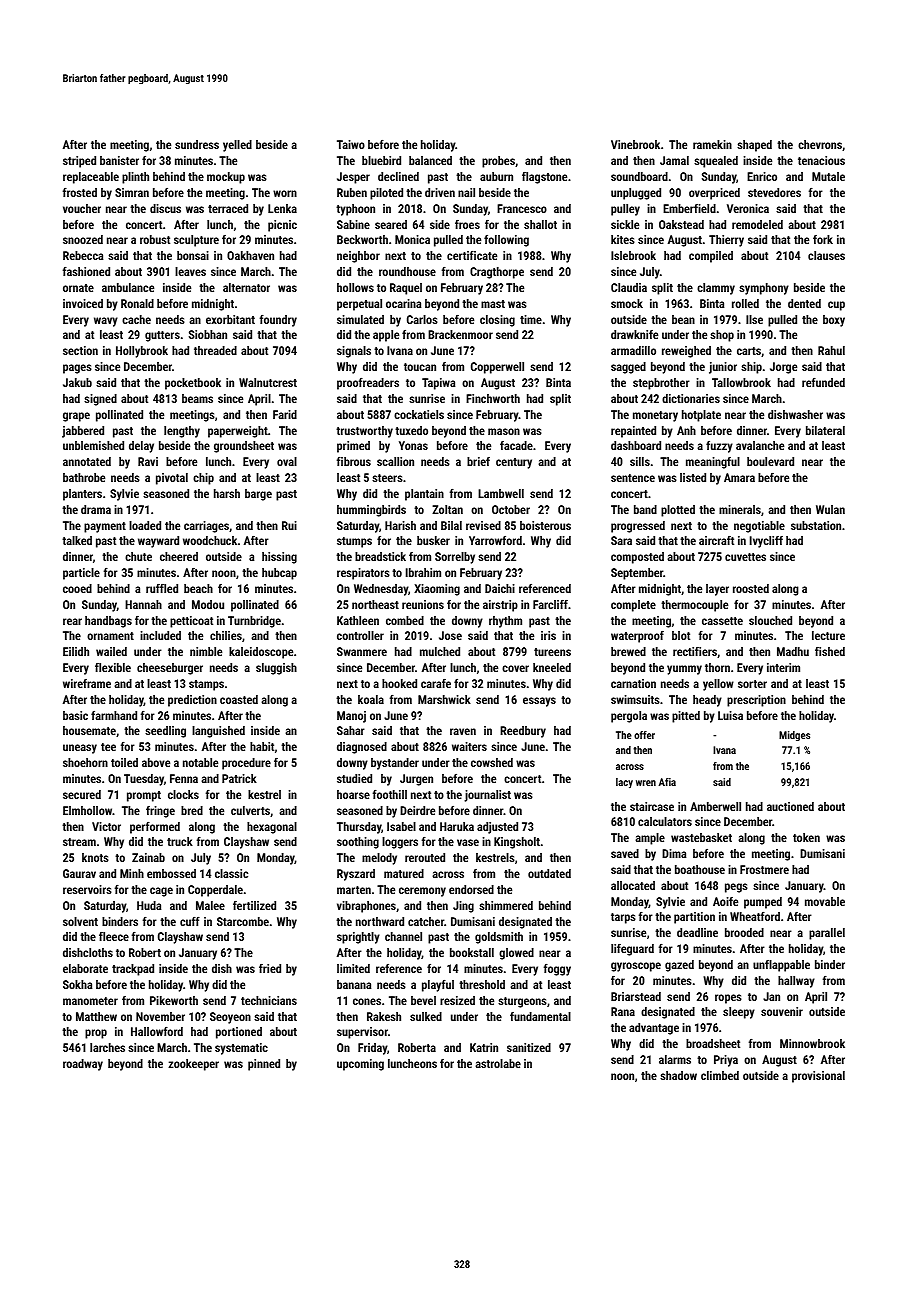 This screenshot has height=1316, width=908. Describe the element at coordinates (368, 384) in the screenshot. I see `proofreaders` at that location.
